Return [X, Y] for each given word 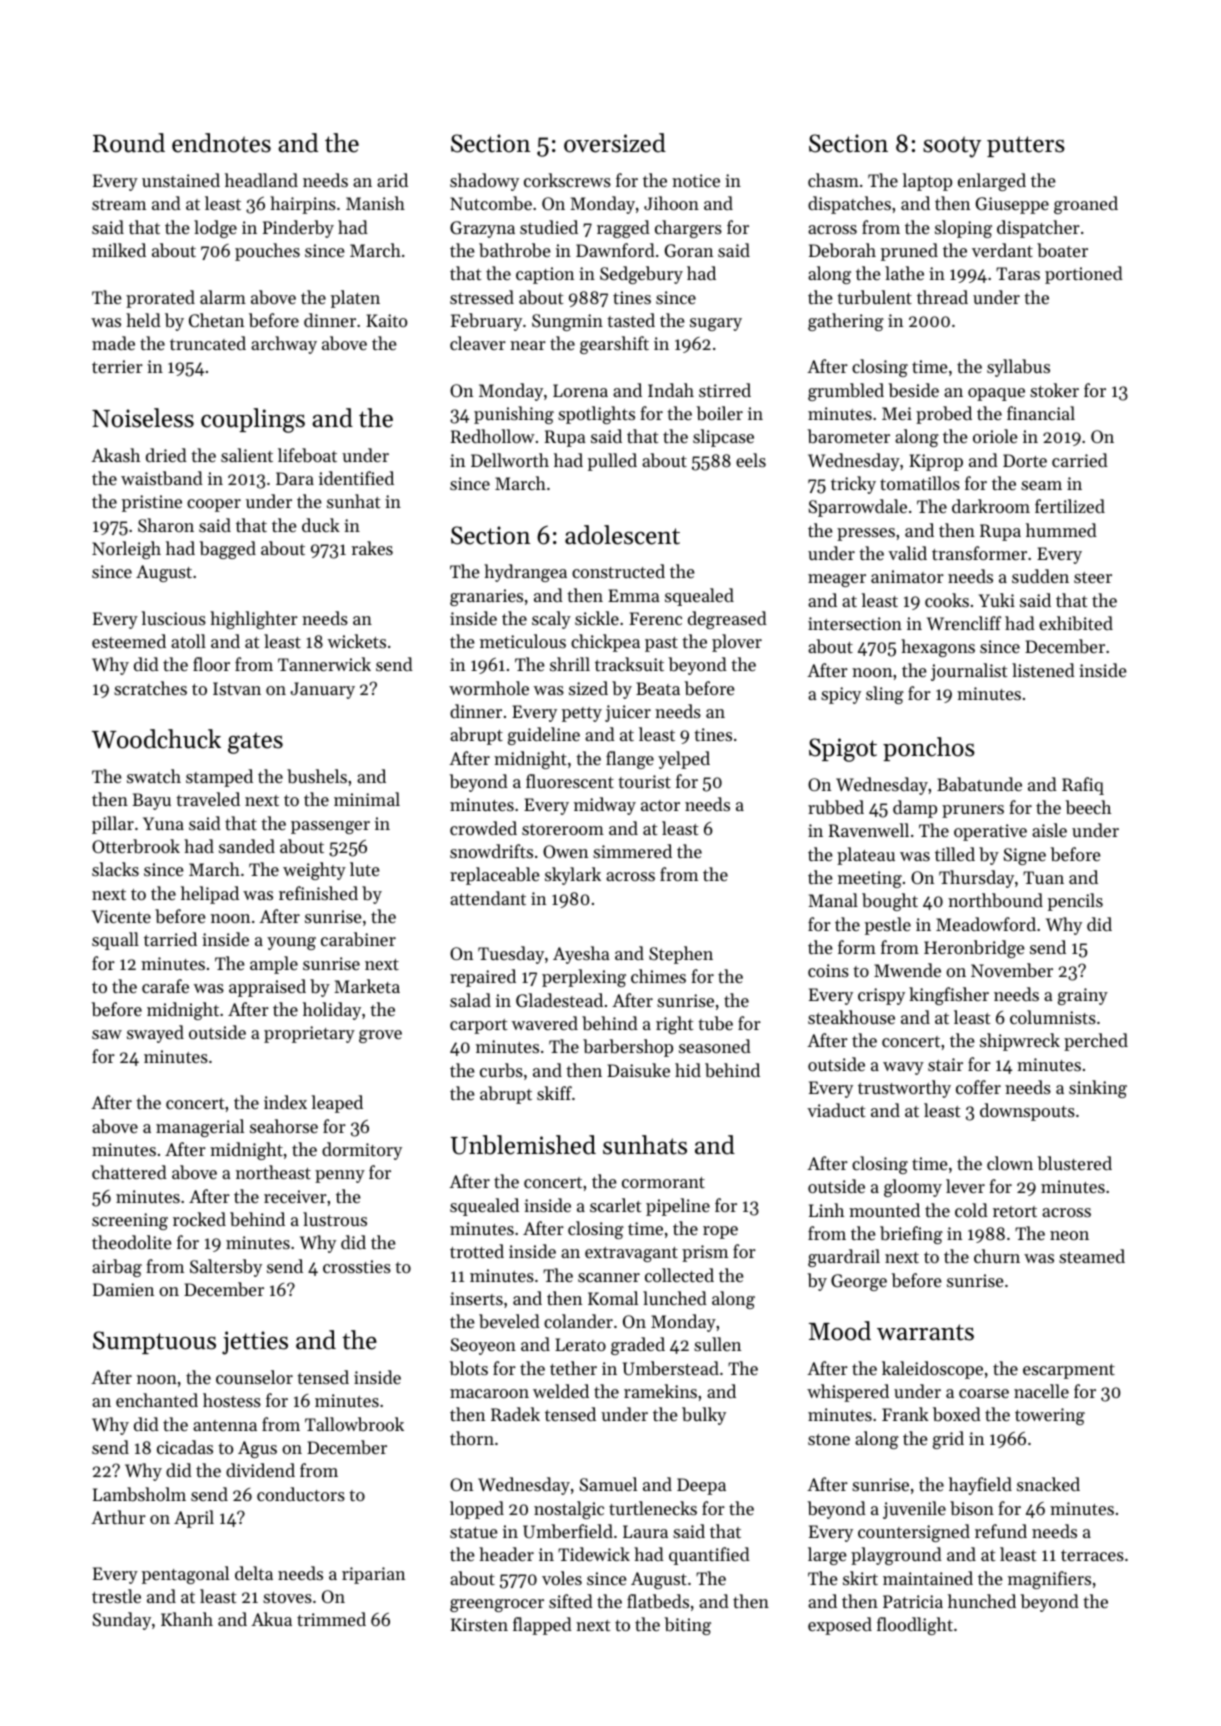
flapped [542, 1626]
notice [696, 180]
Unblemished [523, 1145]
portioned [1084, 275]
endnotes [221, 143]
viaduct [836, 1110]
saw [107, 1034]
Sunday [122, 1621]
